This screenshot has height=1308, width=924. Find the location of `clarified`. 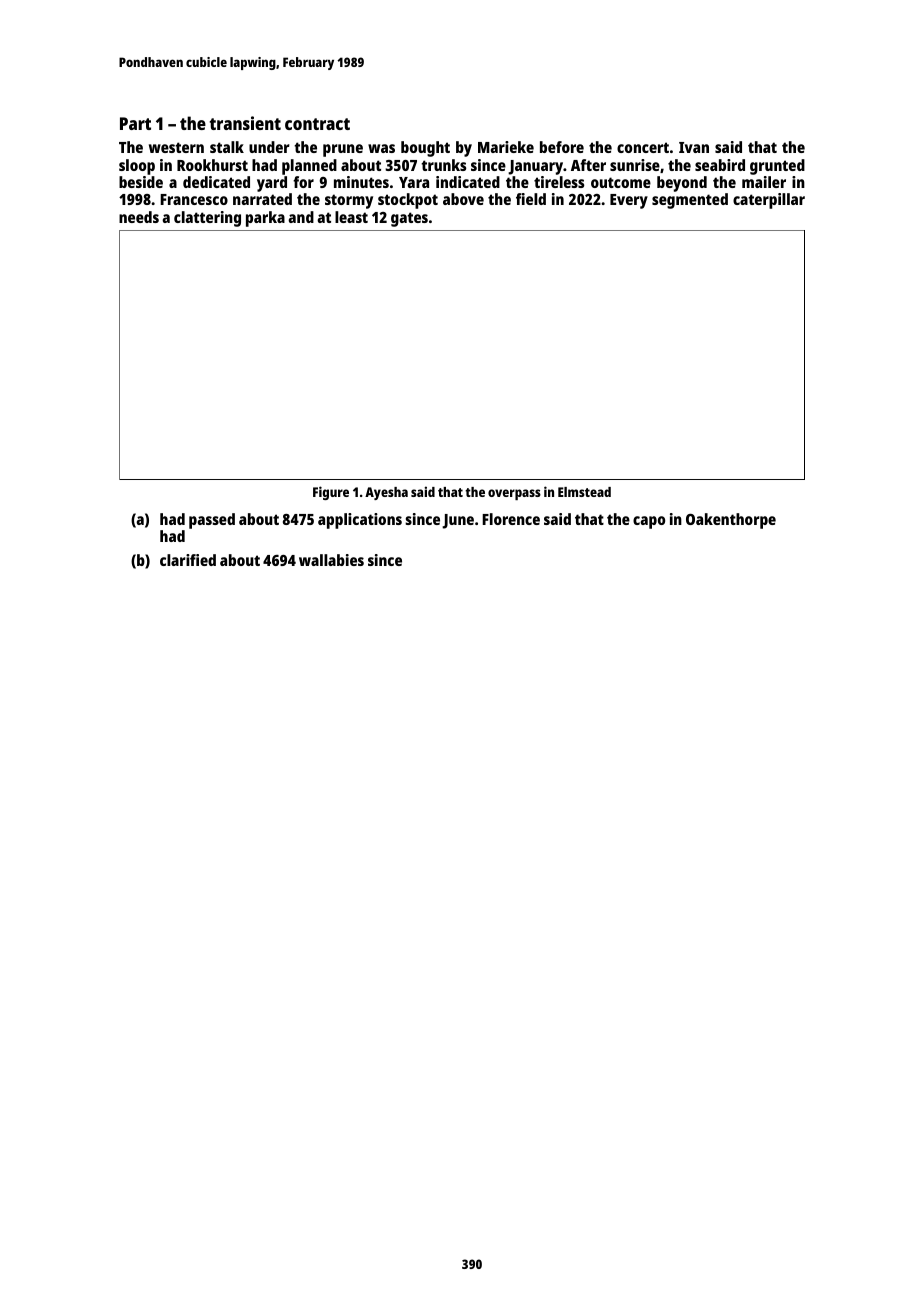

clarified is located at coordinates (188, 560).
